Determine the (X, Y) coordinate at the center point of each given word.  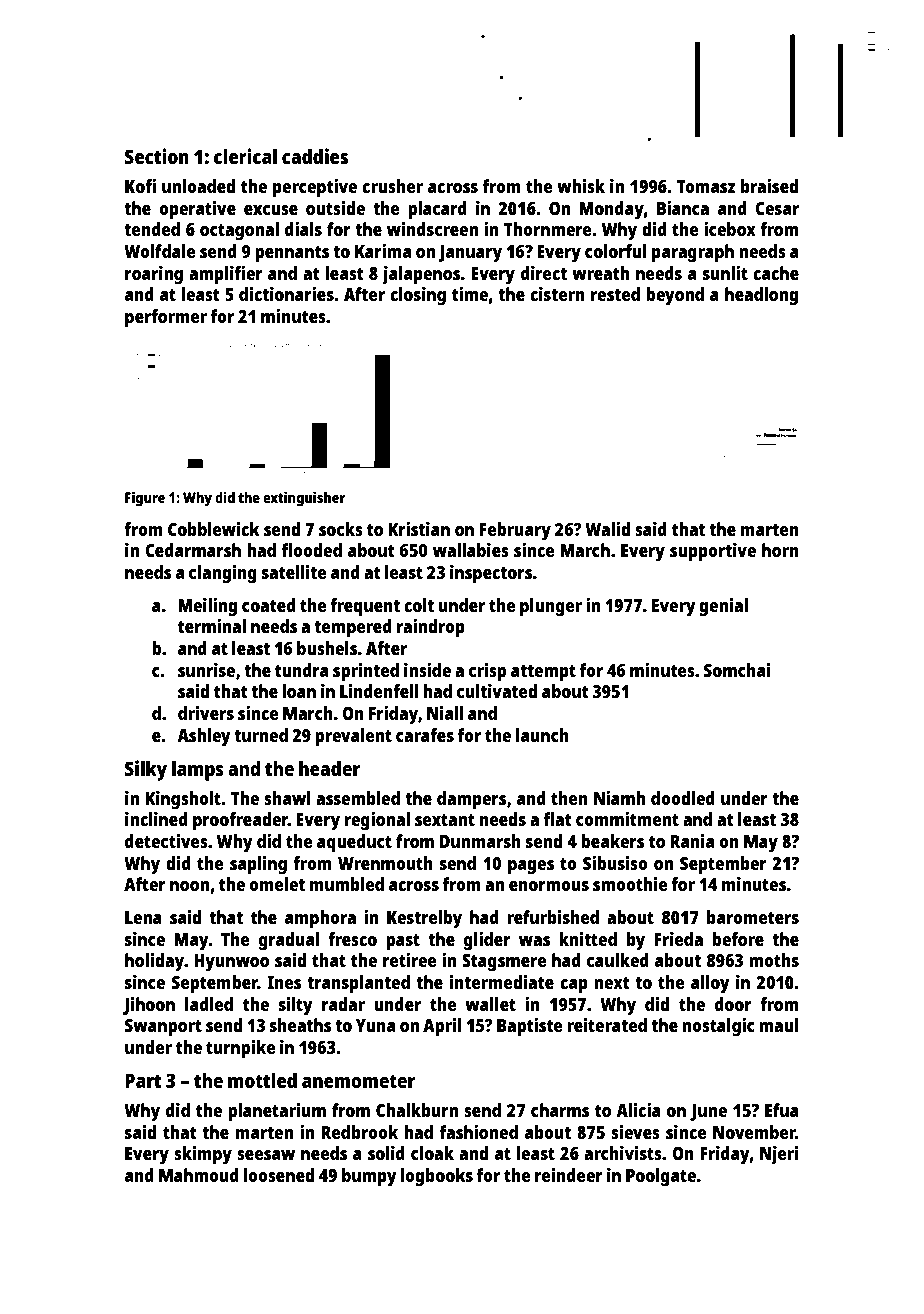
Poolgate (661, 1177)
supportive (713, 552)
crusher (392, 186)
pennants (292, 254)
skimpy (203, 1155)
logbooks (437, 1177)
